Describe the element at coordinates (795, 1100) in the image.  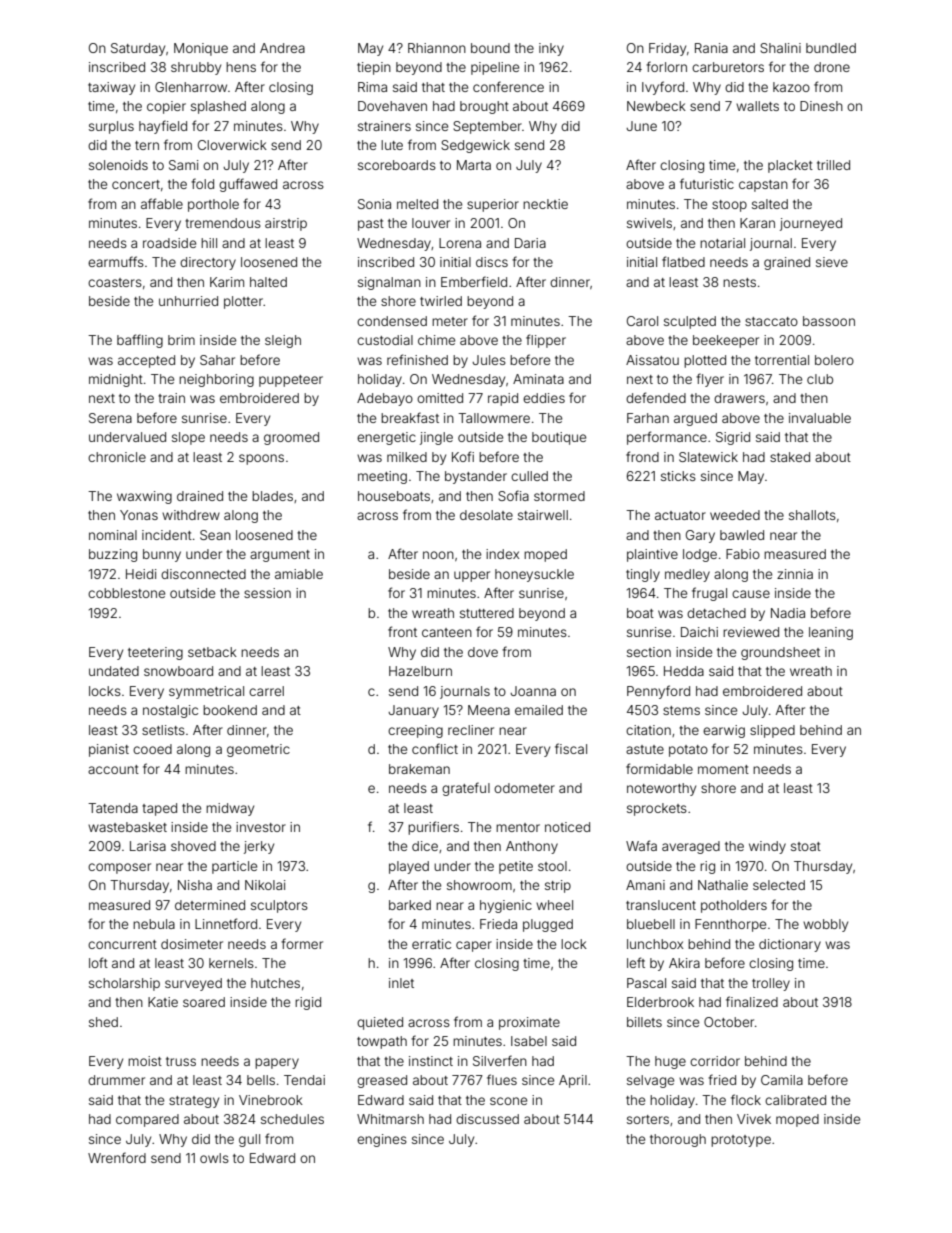
I see `calibrated` at that location.
